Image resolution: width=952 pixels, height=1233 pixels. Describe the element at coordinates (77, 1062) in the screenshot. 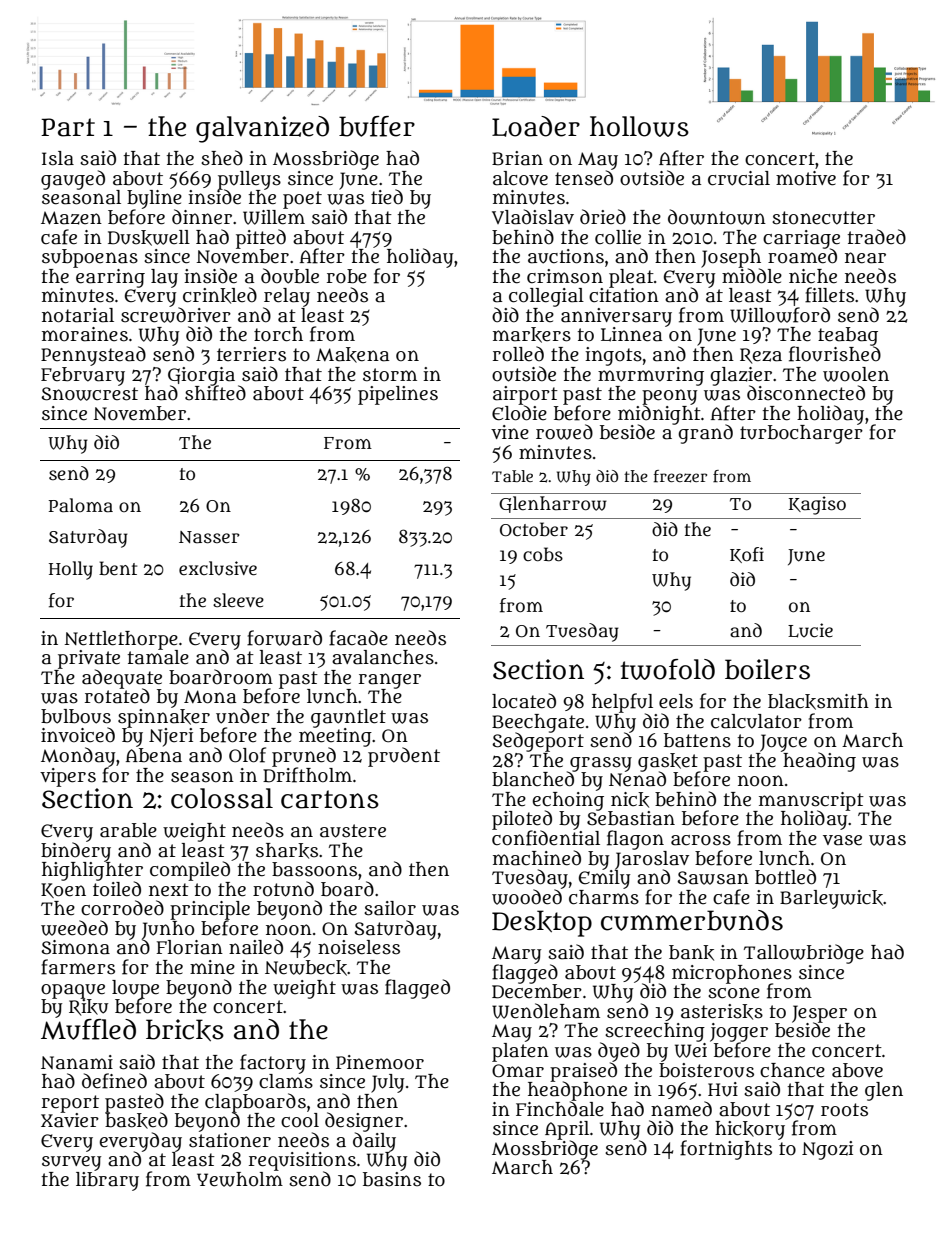

I see `Nanami` at that location.
